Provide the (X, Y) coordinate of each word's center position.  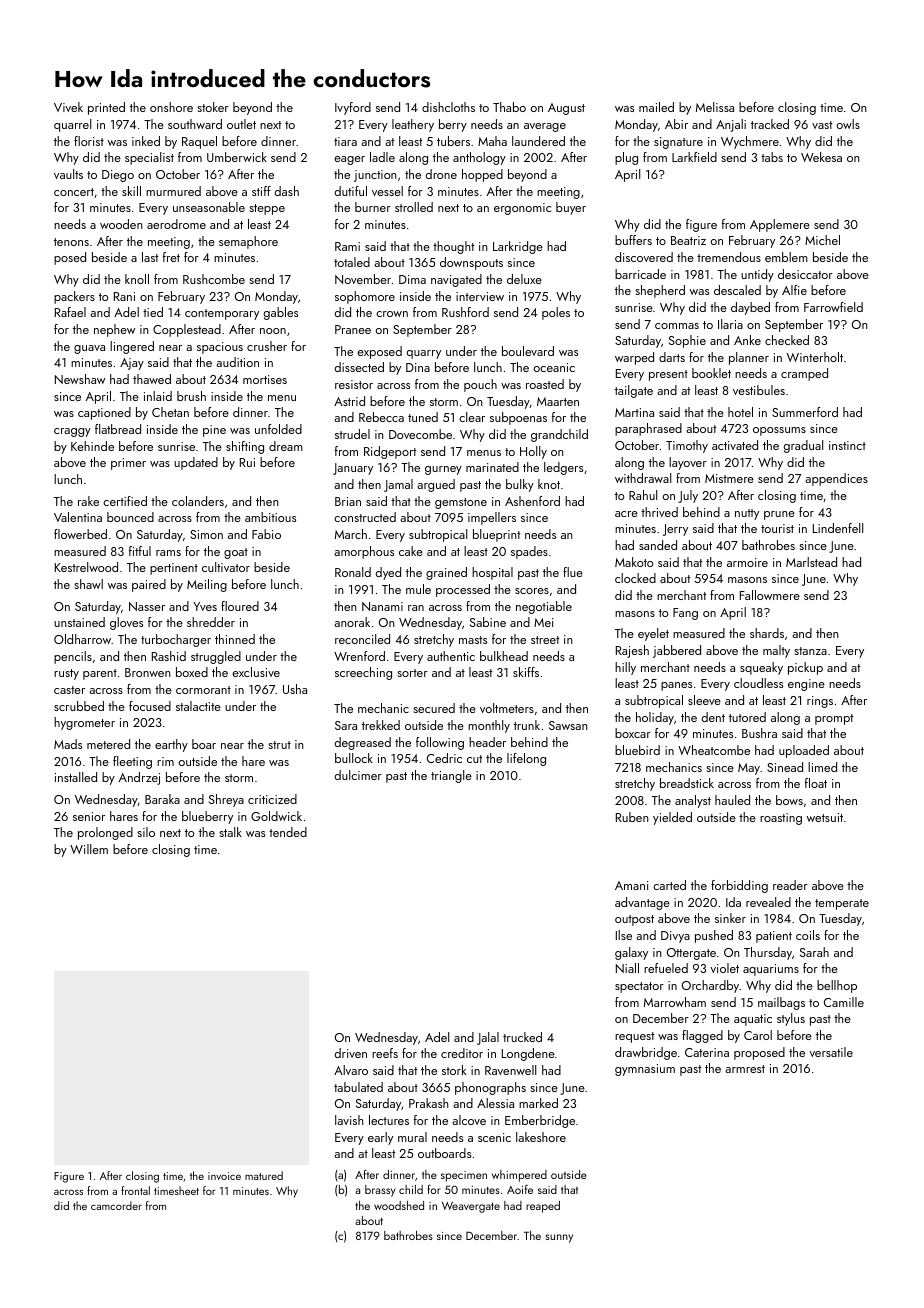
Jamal (398, 485)
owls (848, 124)
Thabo (509, 107)
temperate (842, 904)
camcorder (116, 1205)
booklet (711, 373)
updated (196, 463)
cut (474, 759)
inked (146, 141)
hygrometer (84, 723)
